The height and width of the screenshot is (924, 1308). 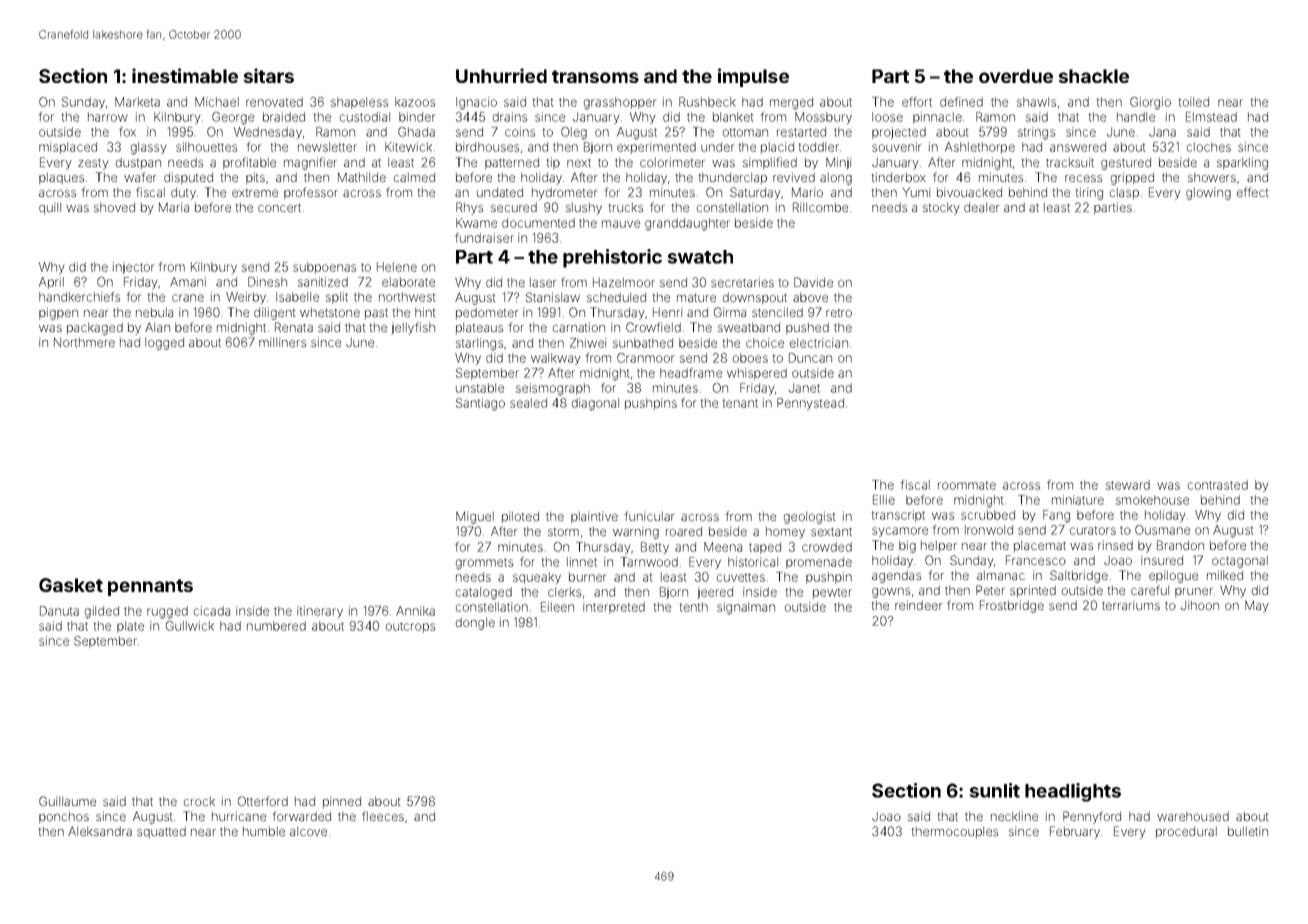 What do you see at coordinates (327, 147) in the screenshot?
I see `newsletter` at bounding box center [327, 147].
